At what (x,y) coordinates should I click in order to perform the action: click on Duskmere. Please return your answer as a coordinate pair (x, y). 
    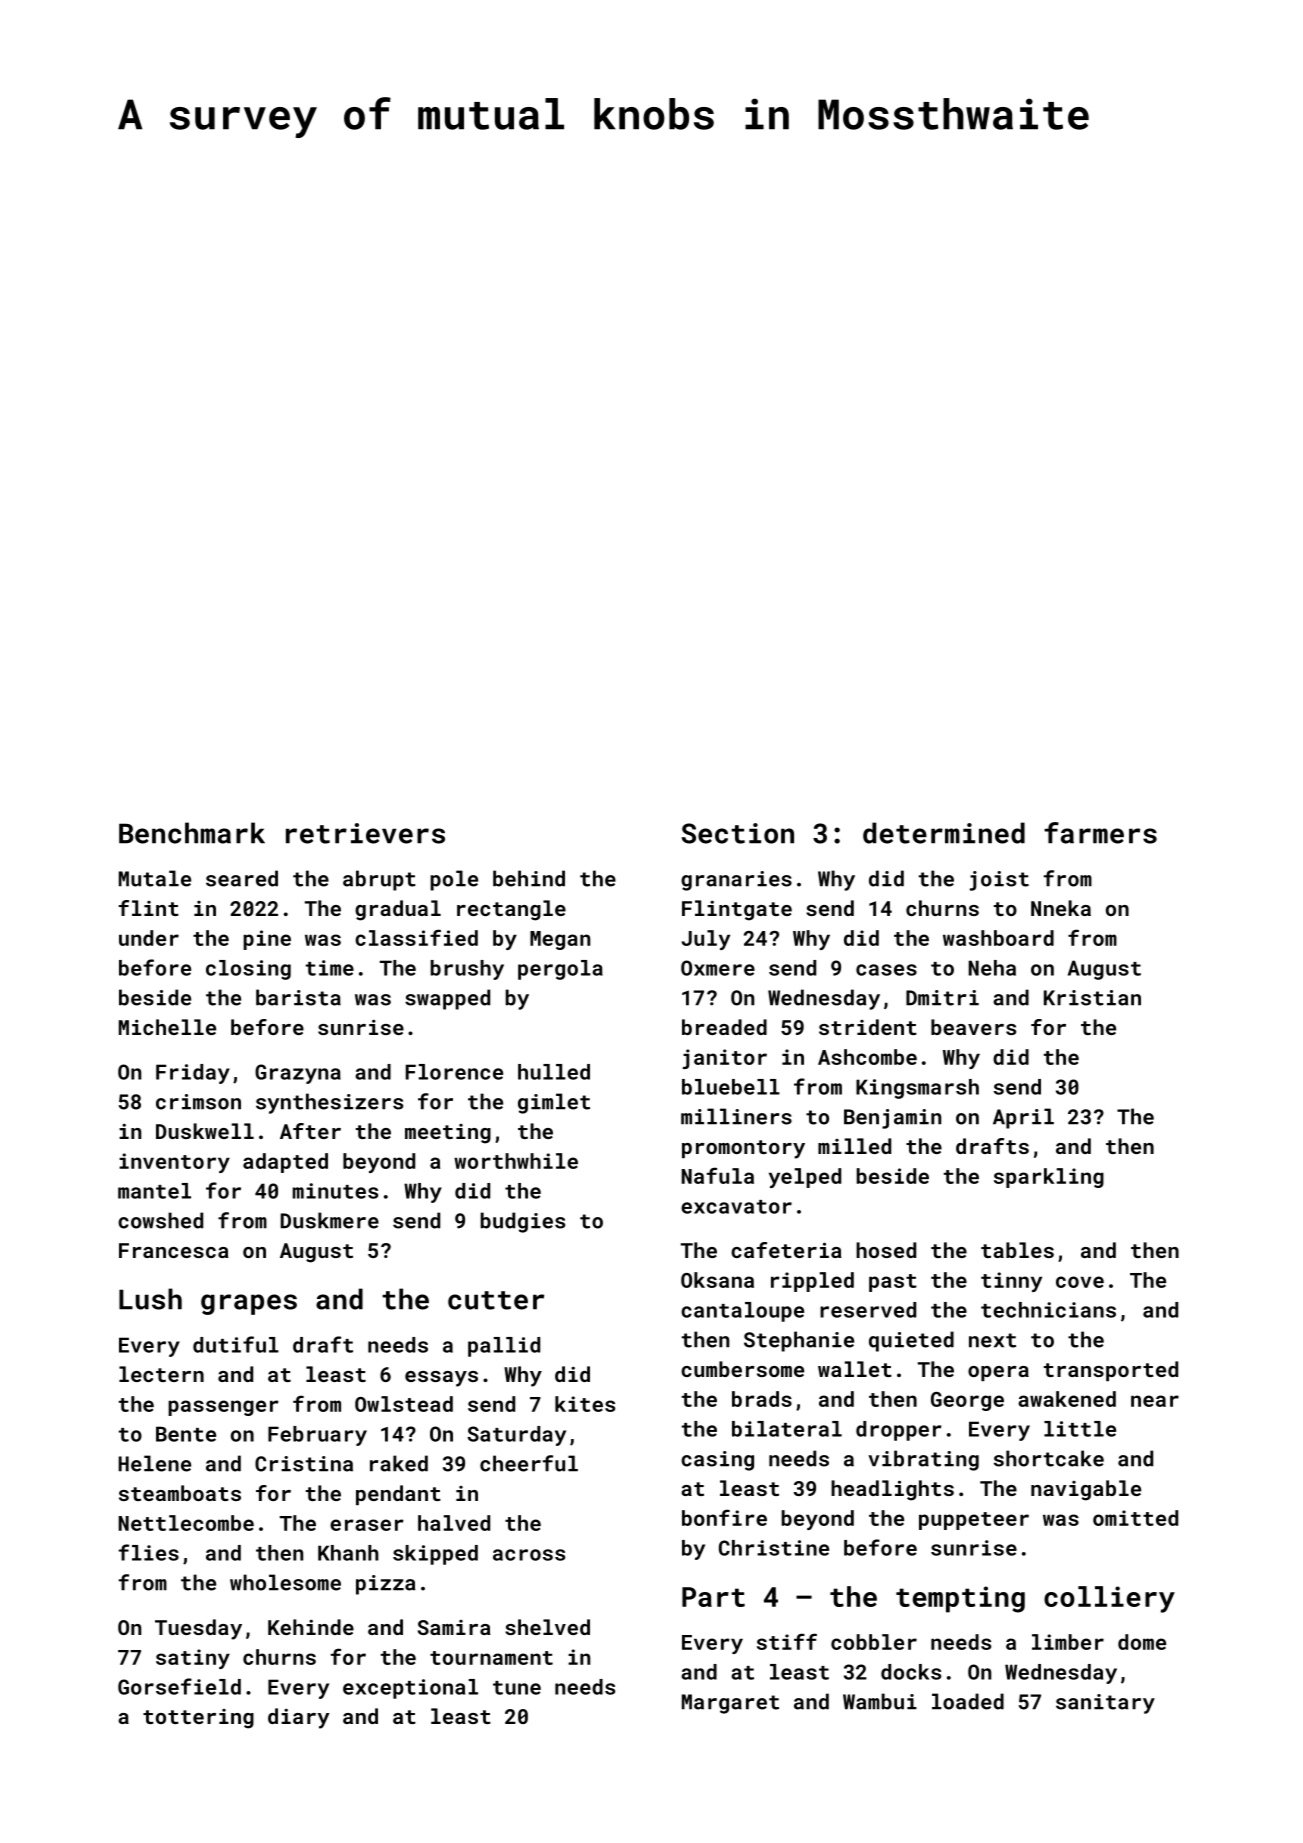
    Looking at the image, I should click on (330, 1220).
